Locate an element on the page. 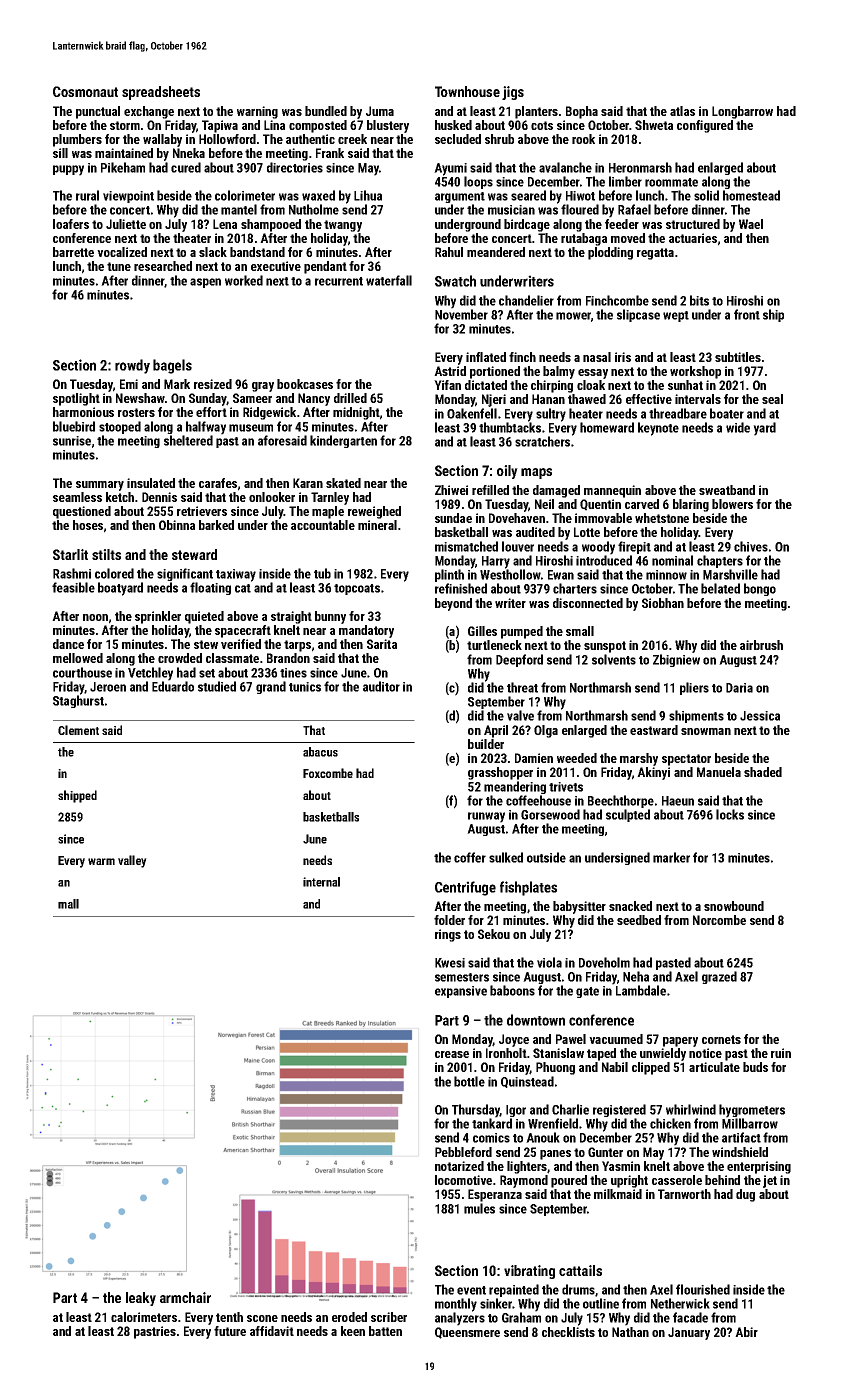 This page has height=1400, width=849. Lihua is located at coordinates (368, 195).
